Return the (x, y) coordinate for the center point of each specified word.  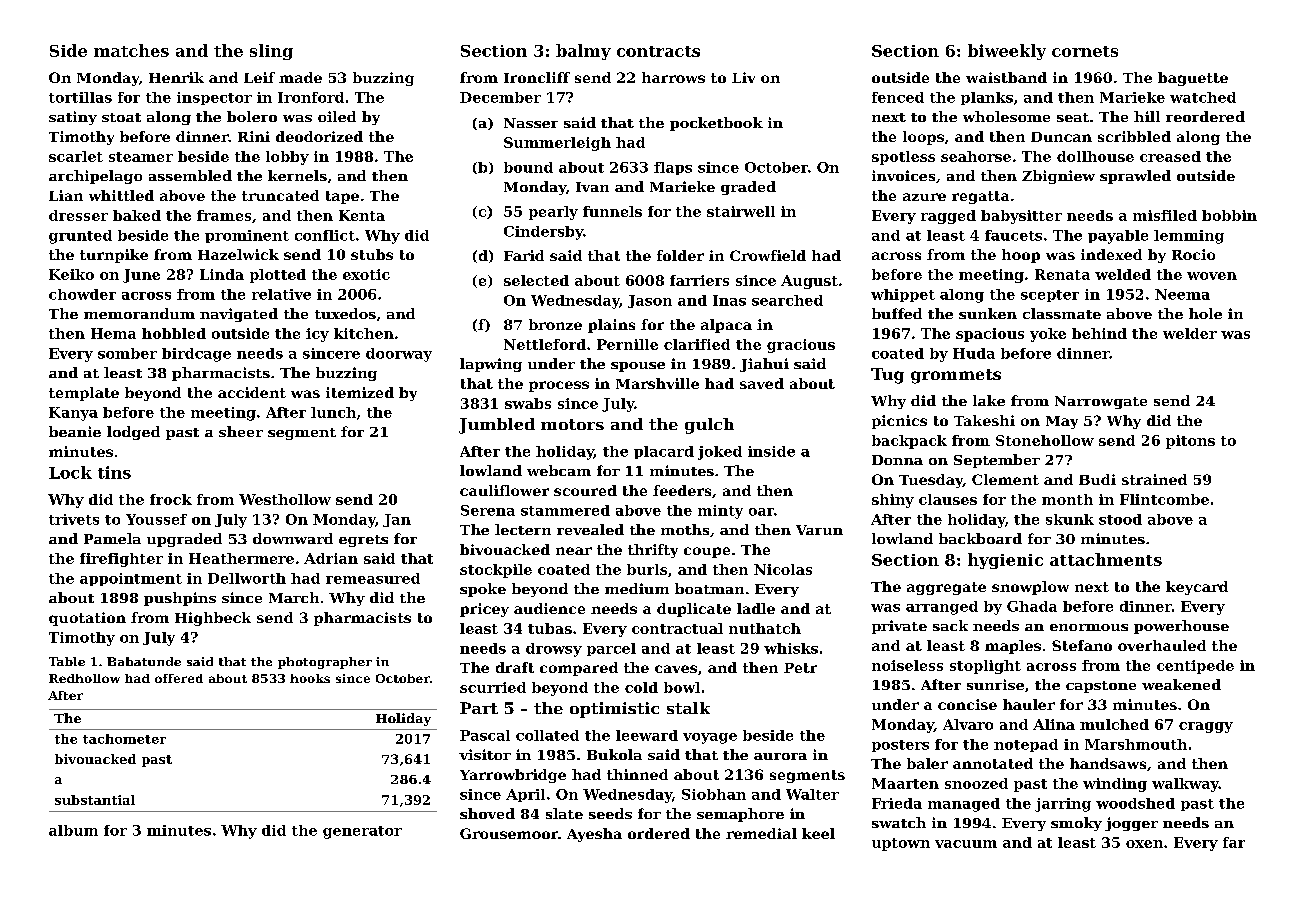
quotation (87, 619)
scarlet (76, 156)
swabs (528, 403)
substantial (95, 800)
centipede (1195, 667)
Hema (113, 333)
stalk (688, 708)
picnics (899, 422)
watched (1203, 97)
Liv (743, 77)
